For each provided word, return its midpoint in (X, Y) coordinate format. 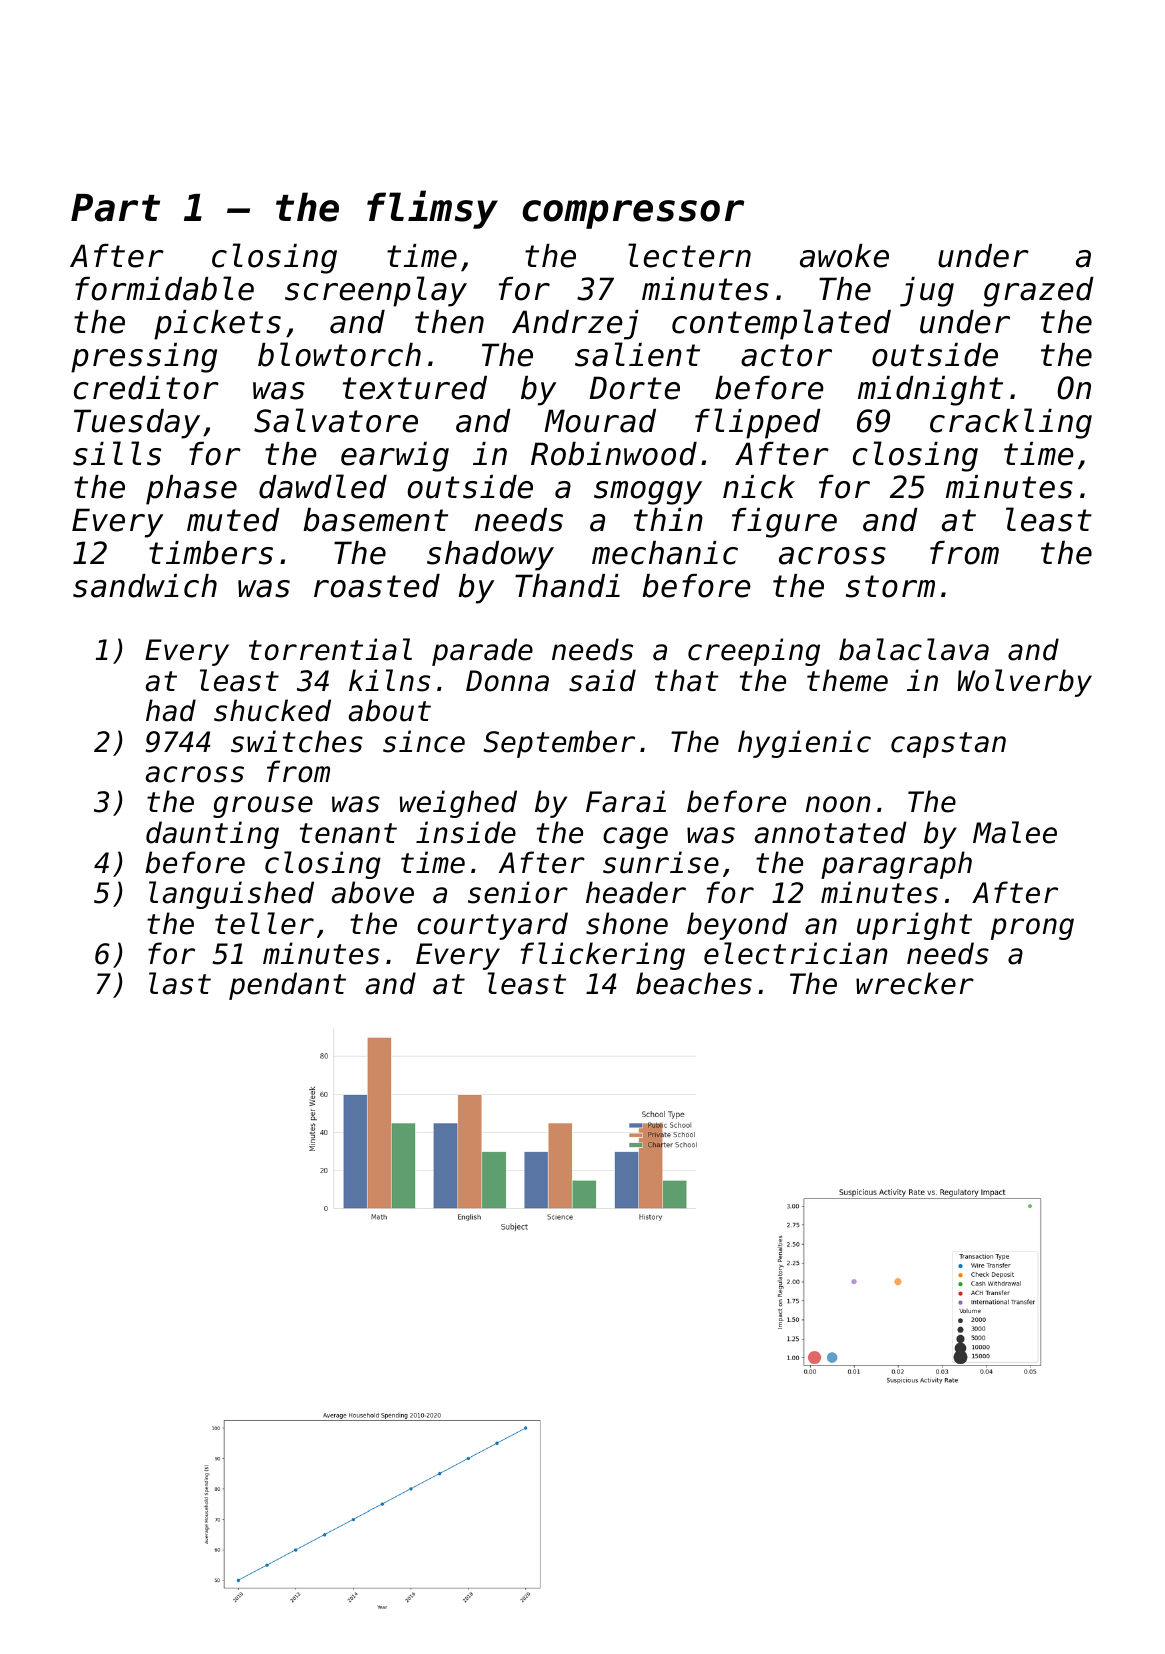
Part (115, 208)
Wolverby (1025, 683)
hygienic (804, 744)
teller (264, 923)
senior (518, 892)
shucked (272, 710)
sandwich (145, 586)
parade (482, 652)
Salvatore (336, 420)
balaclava (914, 649)
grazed (1039, 292)
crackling (1011, 423)
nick (759, 487)
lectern (689, 255)
